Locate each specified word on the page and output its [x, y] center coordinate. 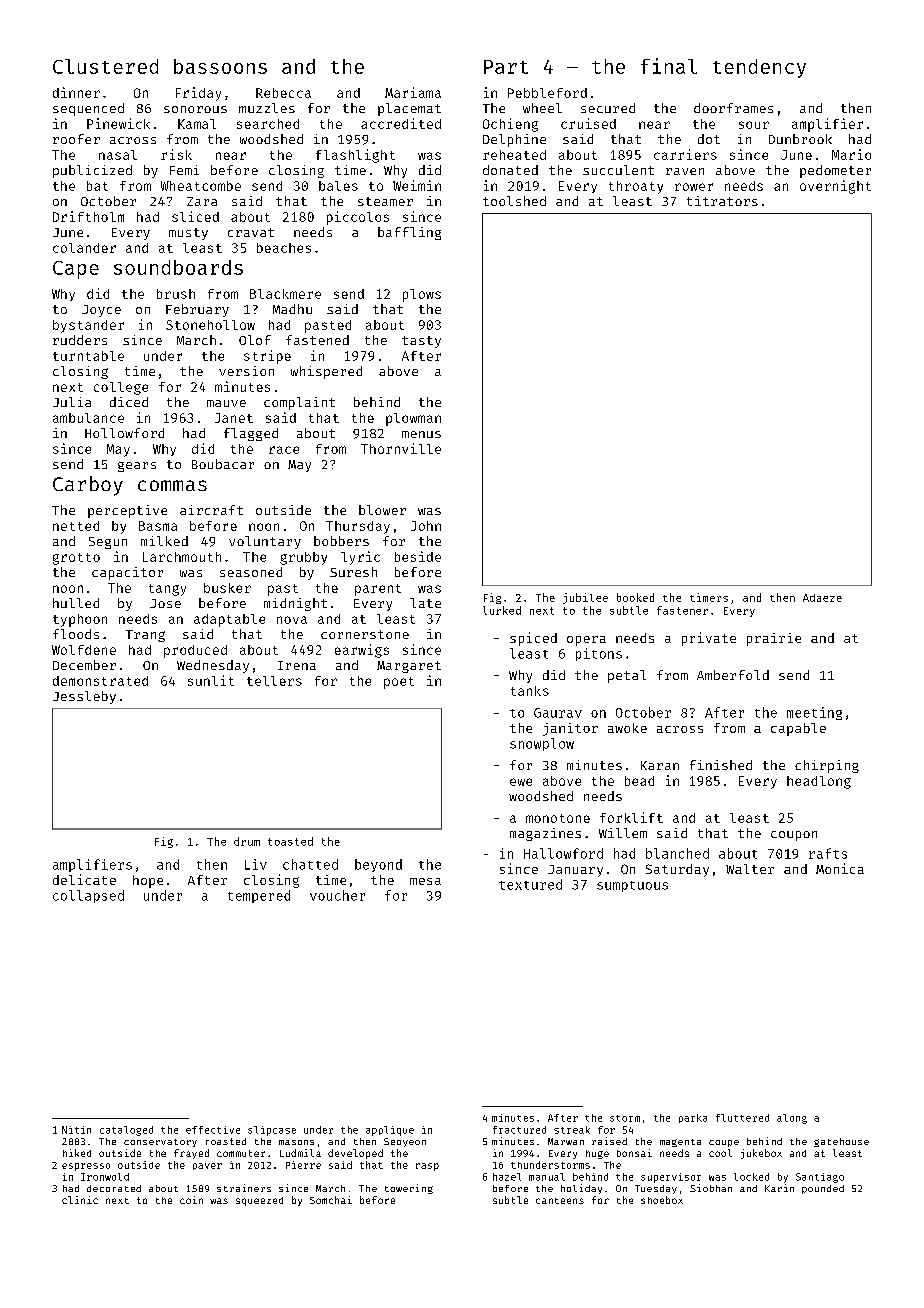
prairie [774, 639]
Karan [660, 765]
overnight [835, 187]
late [425, 603]
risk [176, 154]
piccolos [358, 218]
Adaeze [822, 598]
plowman [413, 419]
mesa [425, 881]
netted [76, 526]
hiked [77, 1153]
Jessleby [84, 697]
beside [418, 556]
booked [635, 597]
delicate [84, 879]
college [121, 388]
